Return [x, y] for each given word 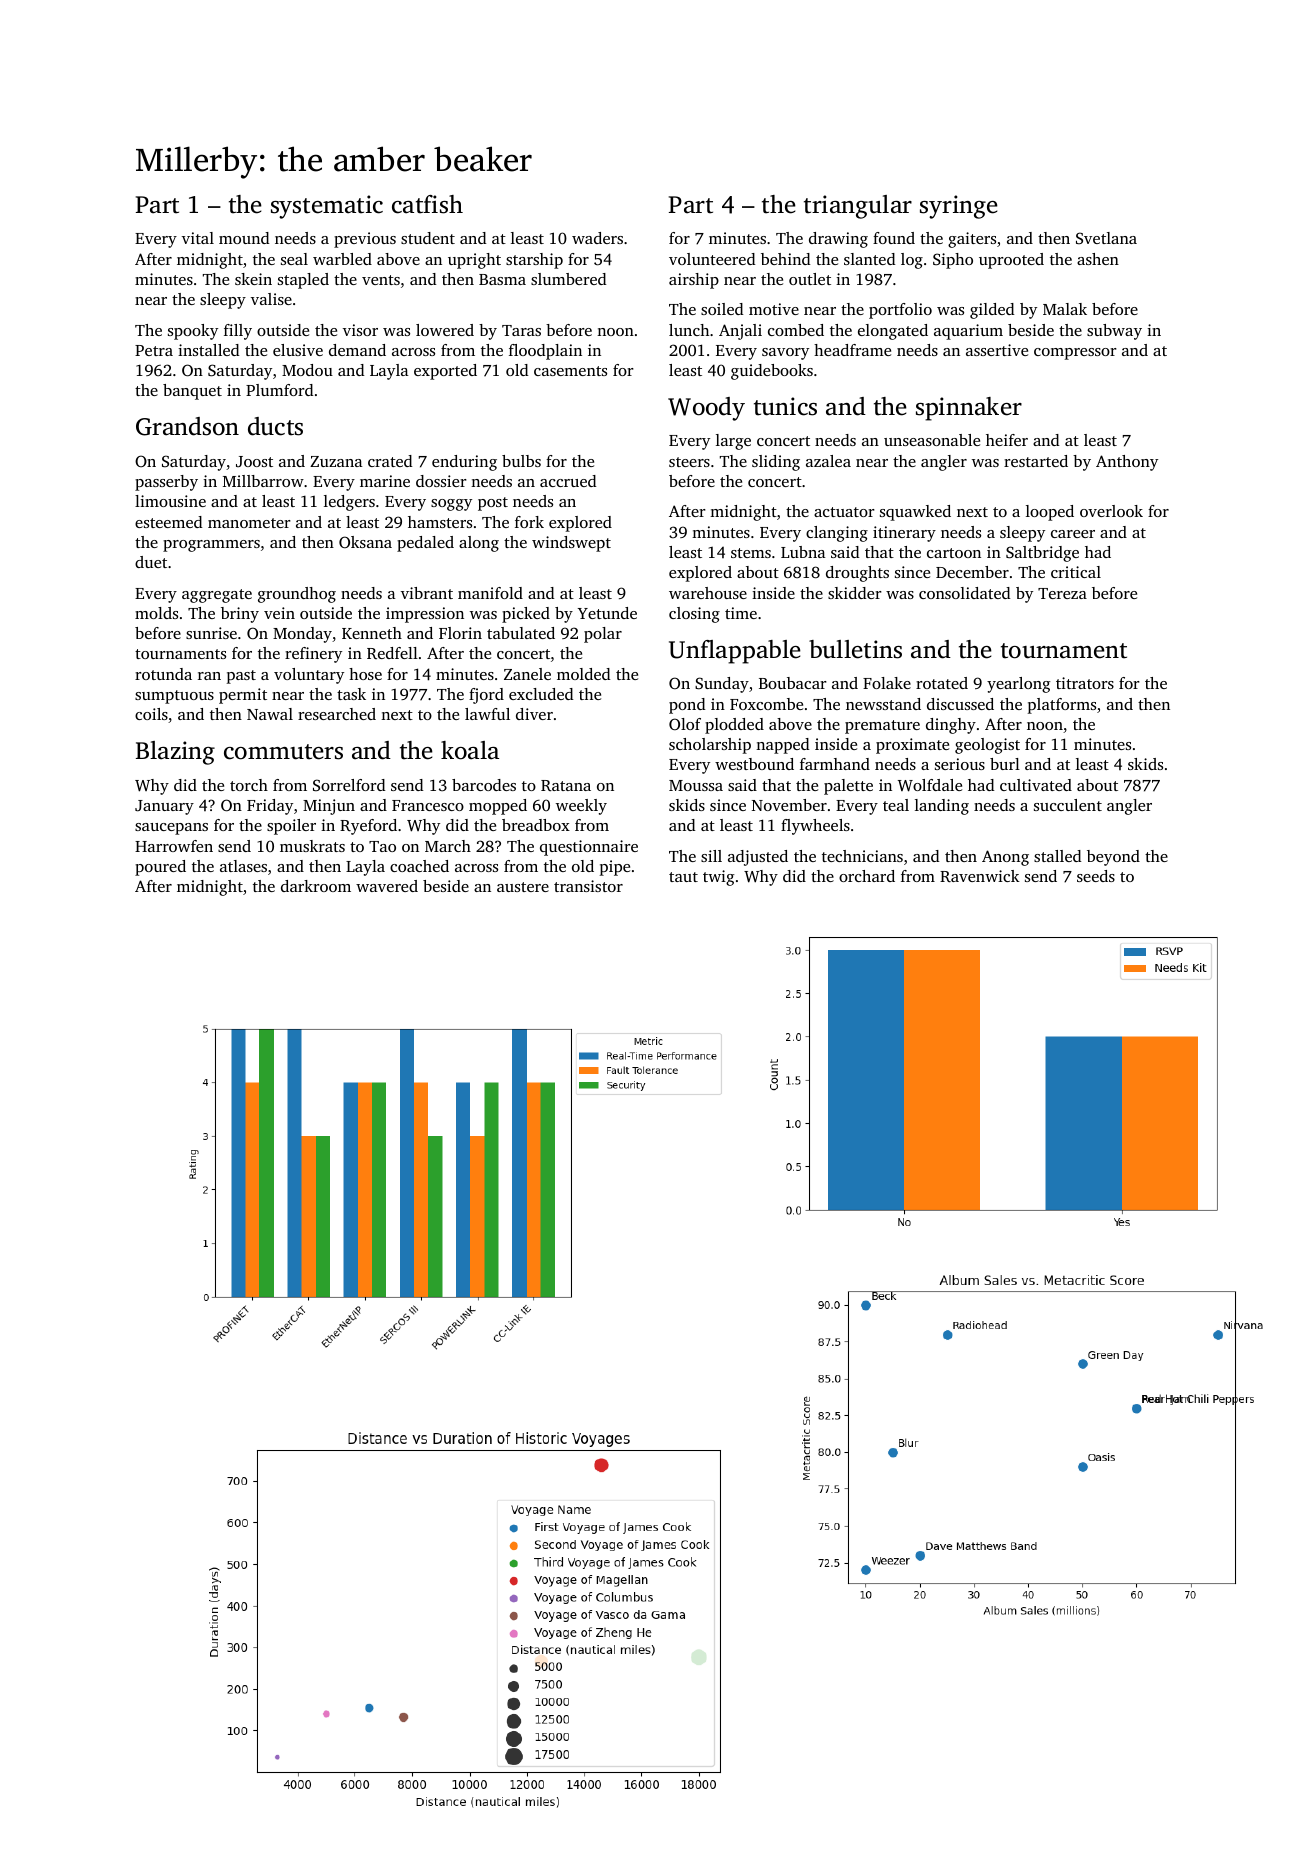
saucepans [171, 829]
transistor [588, 886]
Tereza [1062, 593]
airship [694, 281]
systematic [327, 207]
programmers [211, 546]
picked [526, 615]
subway [1114, 332]
